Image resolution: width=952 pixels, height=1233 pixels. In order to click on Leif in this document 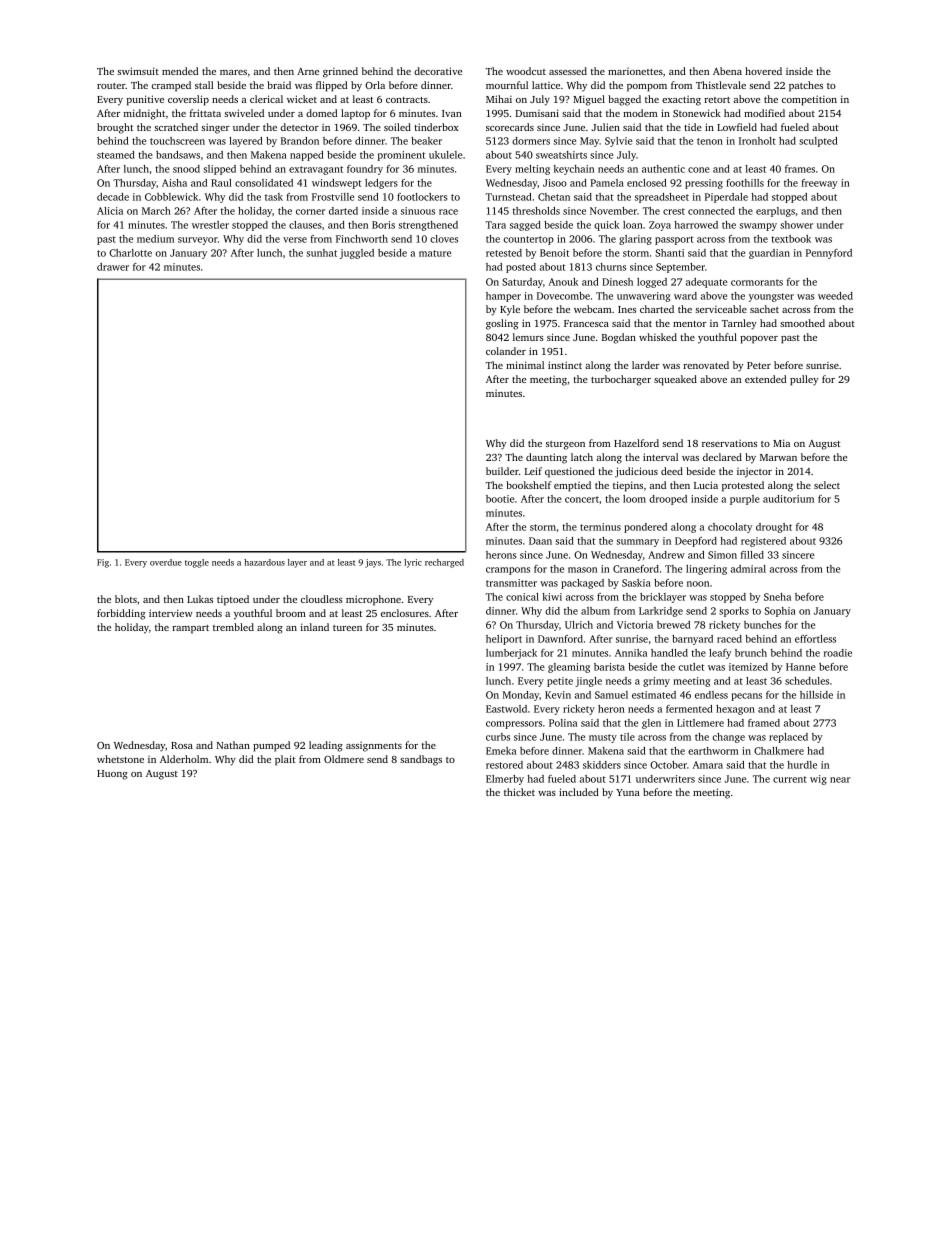, I will do `click(533, 471)`.
